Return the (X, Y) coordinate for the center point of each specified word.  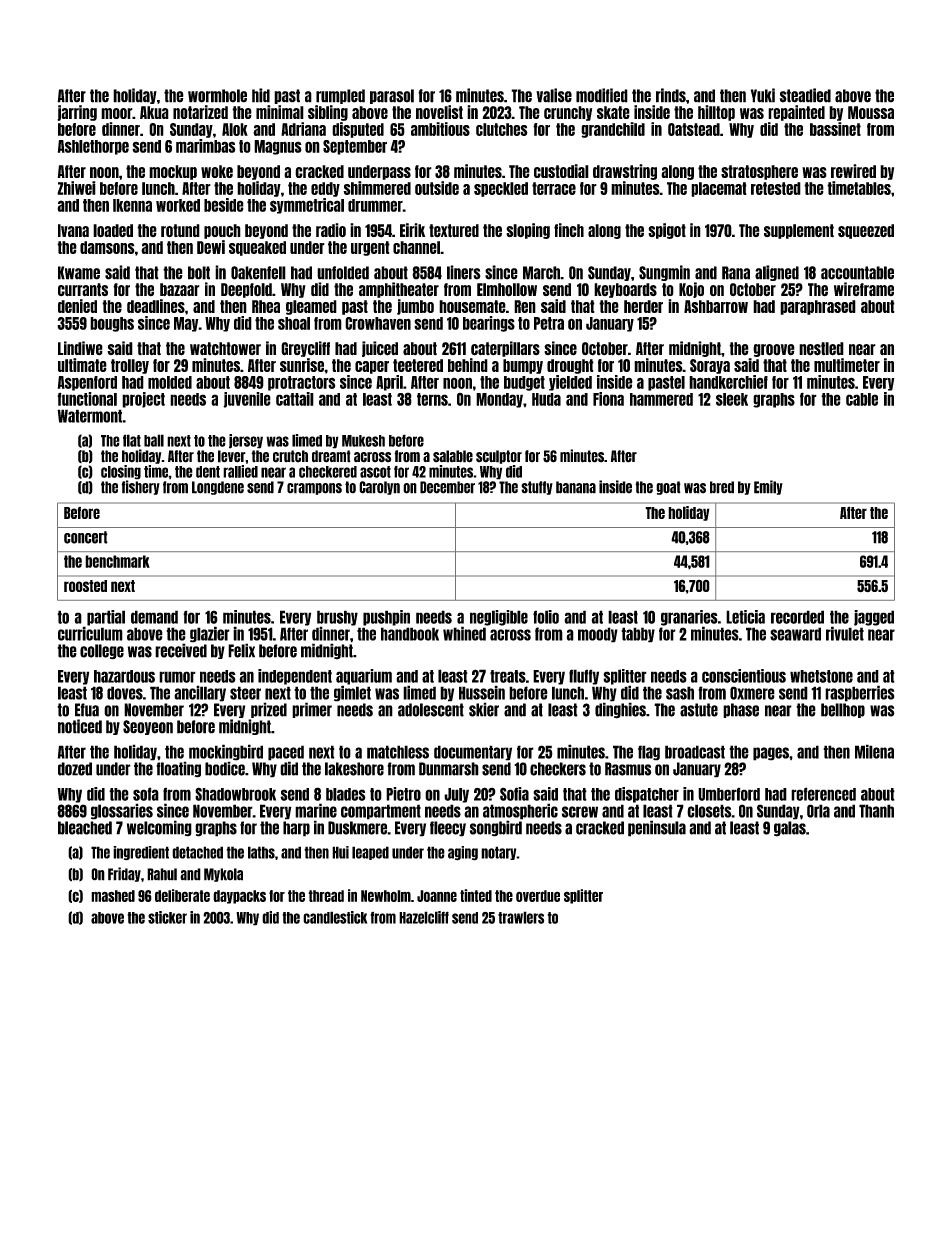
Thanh (876, 811)
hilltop (716, 113)
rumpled (340, 96)
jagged (874, 618)
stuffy (537, 488)
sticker (167, 917)
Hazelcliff (424, 917)
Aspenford (87, 383)
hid (261, 95)
